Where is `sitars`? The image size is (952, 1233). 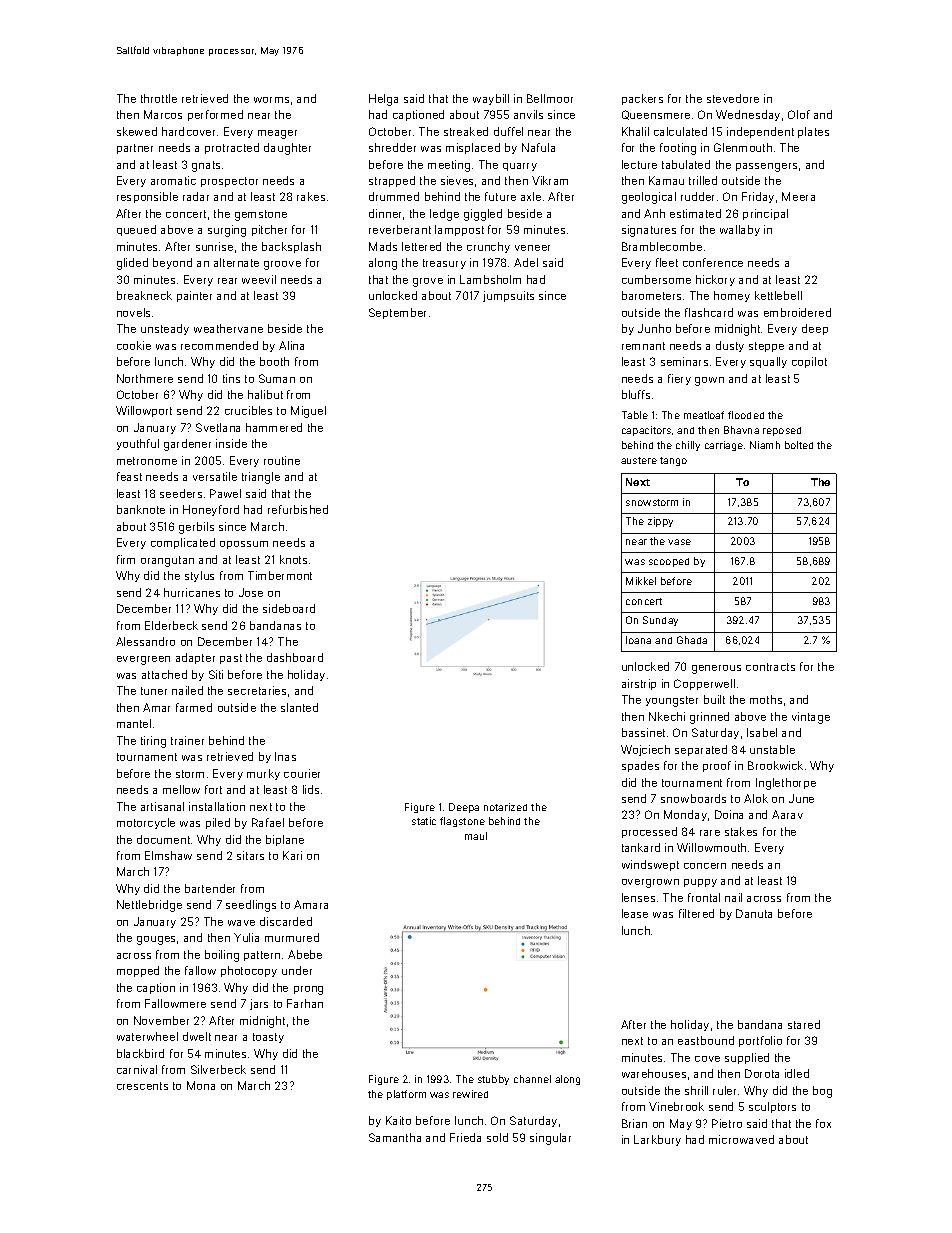 sitars is located at coordinates (250, 855).
